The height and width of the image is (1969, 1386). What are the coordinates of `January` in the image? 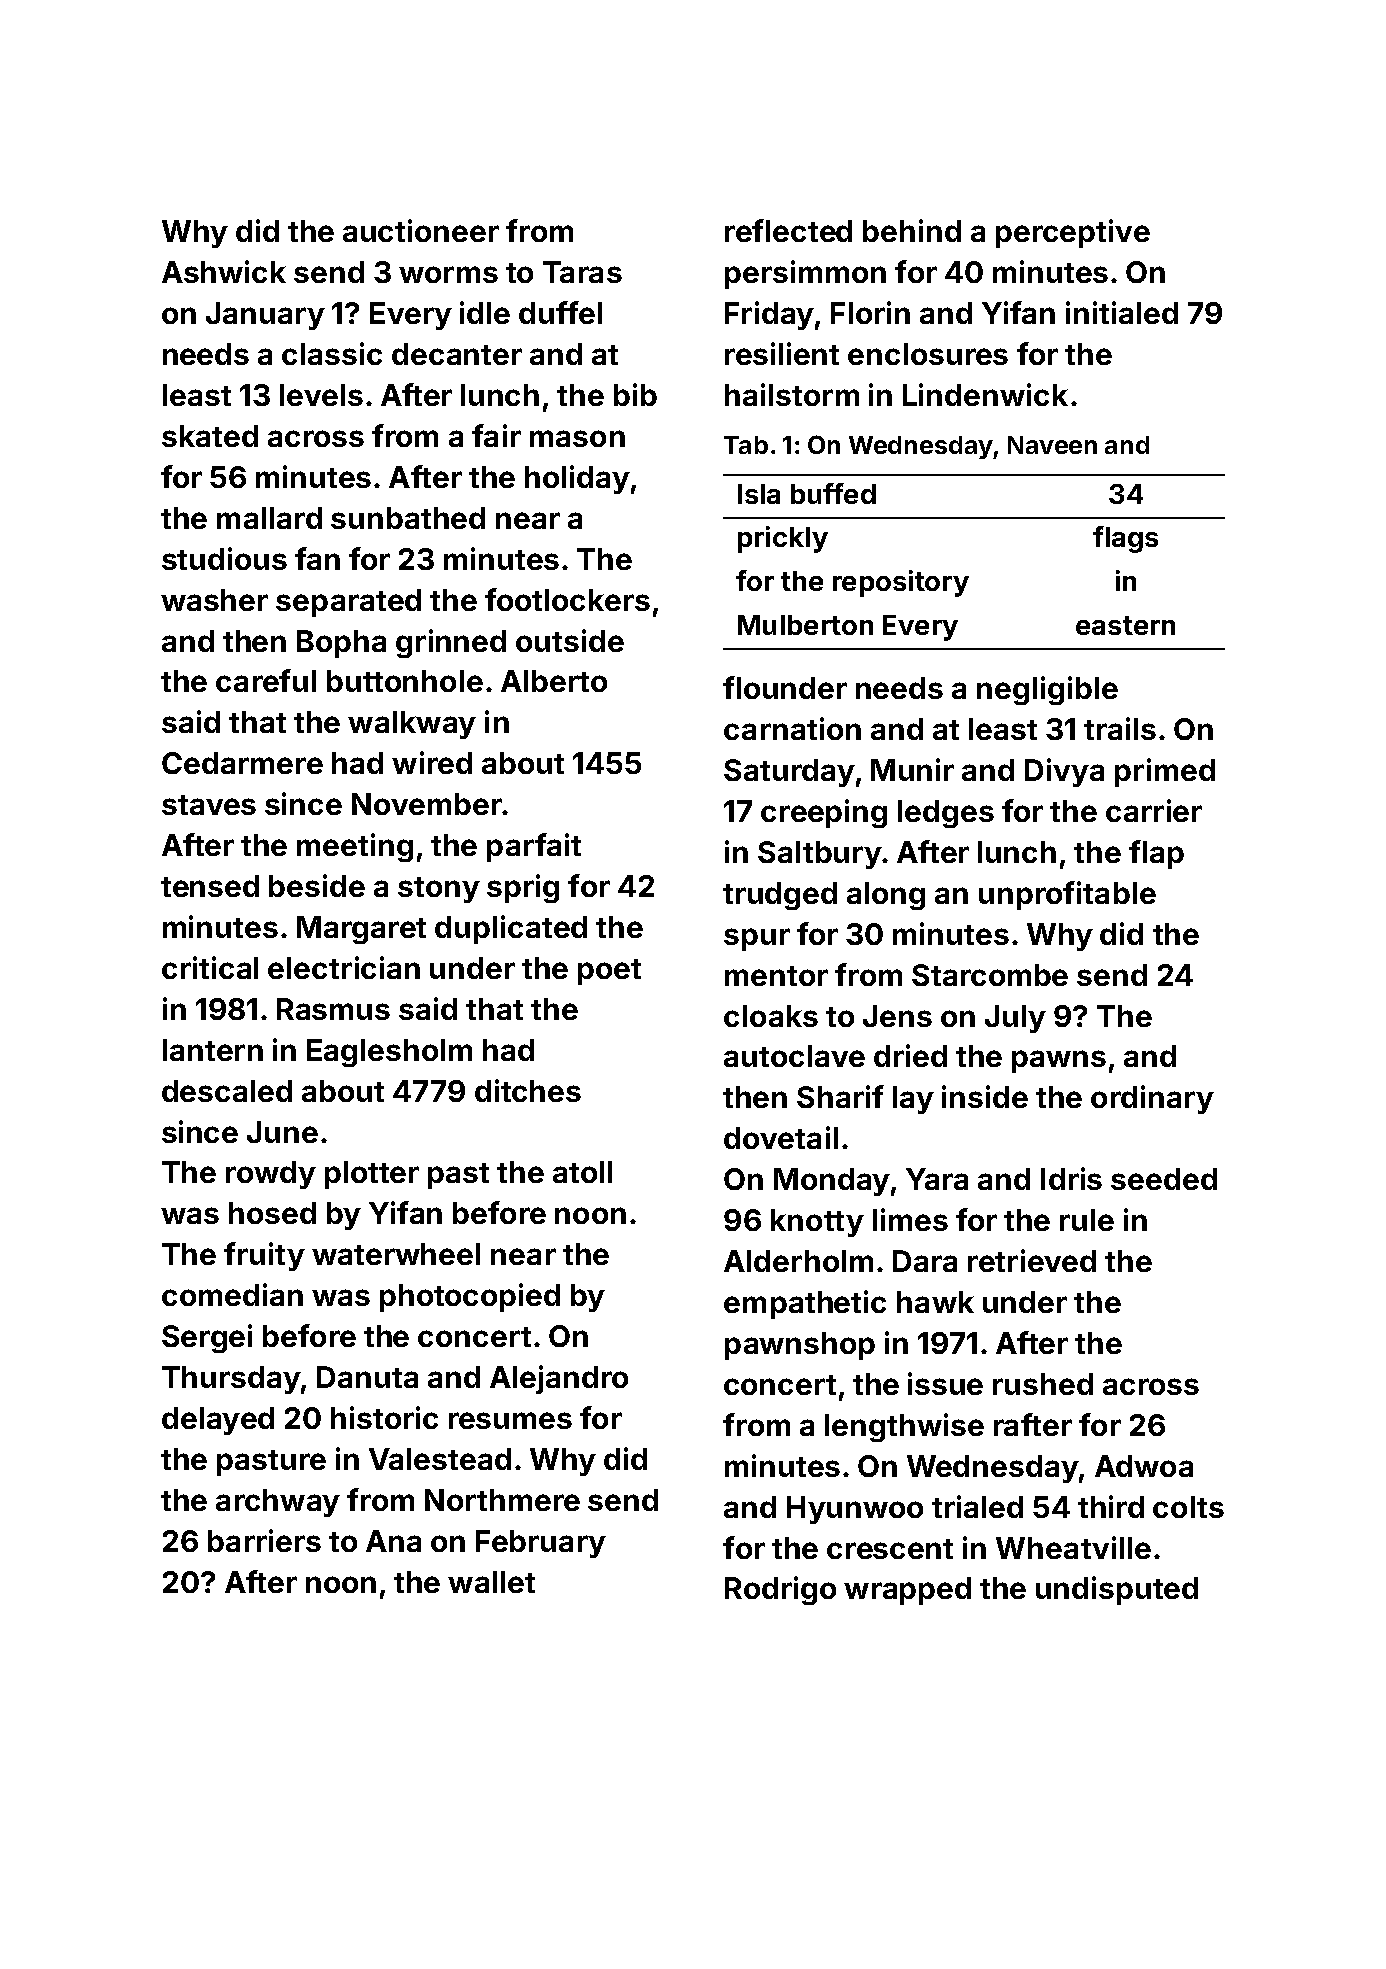 It's located at (265, 316).
